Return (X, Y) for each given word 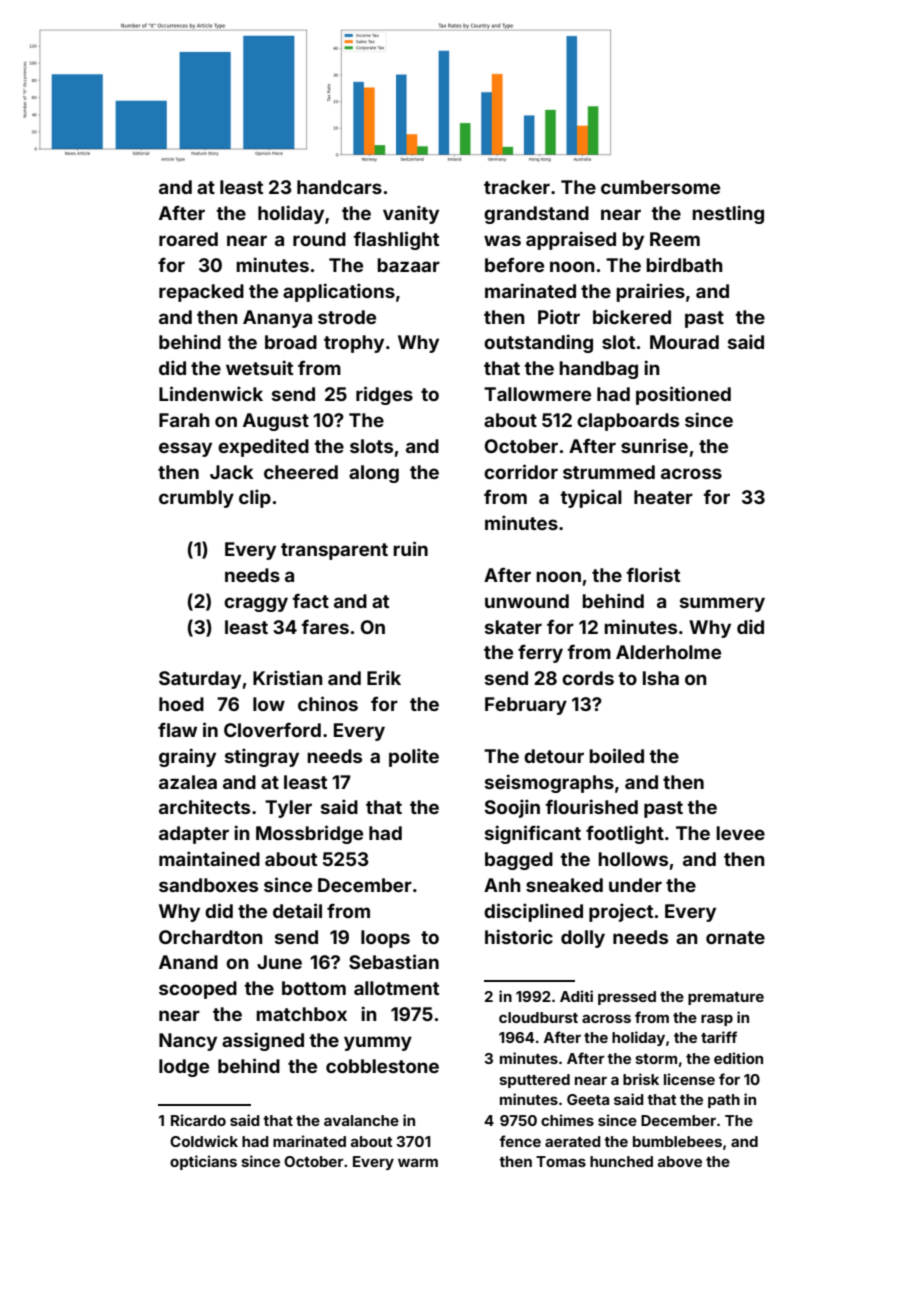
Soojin (512, 808)
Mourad (684, 342)
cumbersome (660, 187)
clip (255, 498)
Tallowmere (537, 394)
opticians (203, 1162)
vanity (411, 214)
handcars (339, 187)
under (635, 885)
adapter (194, 835)
